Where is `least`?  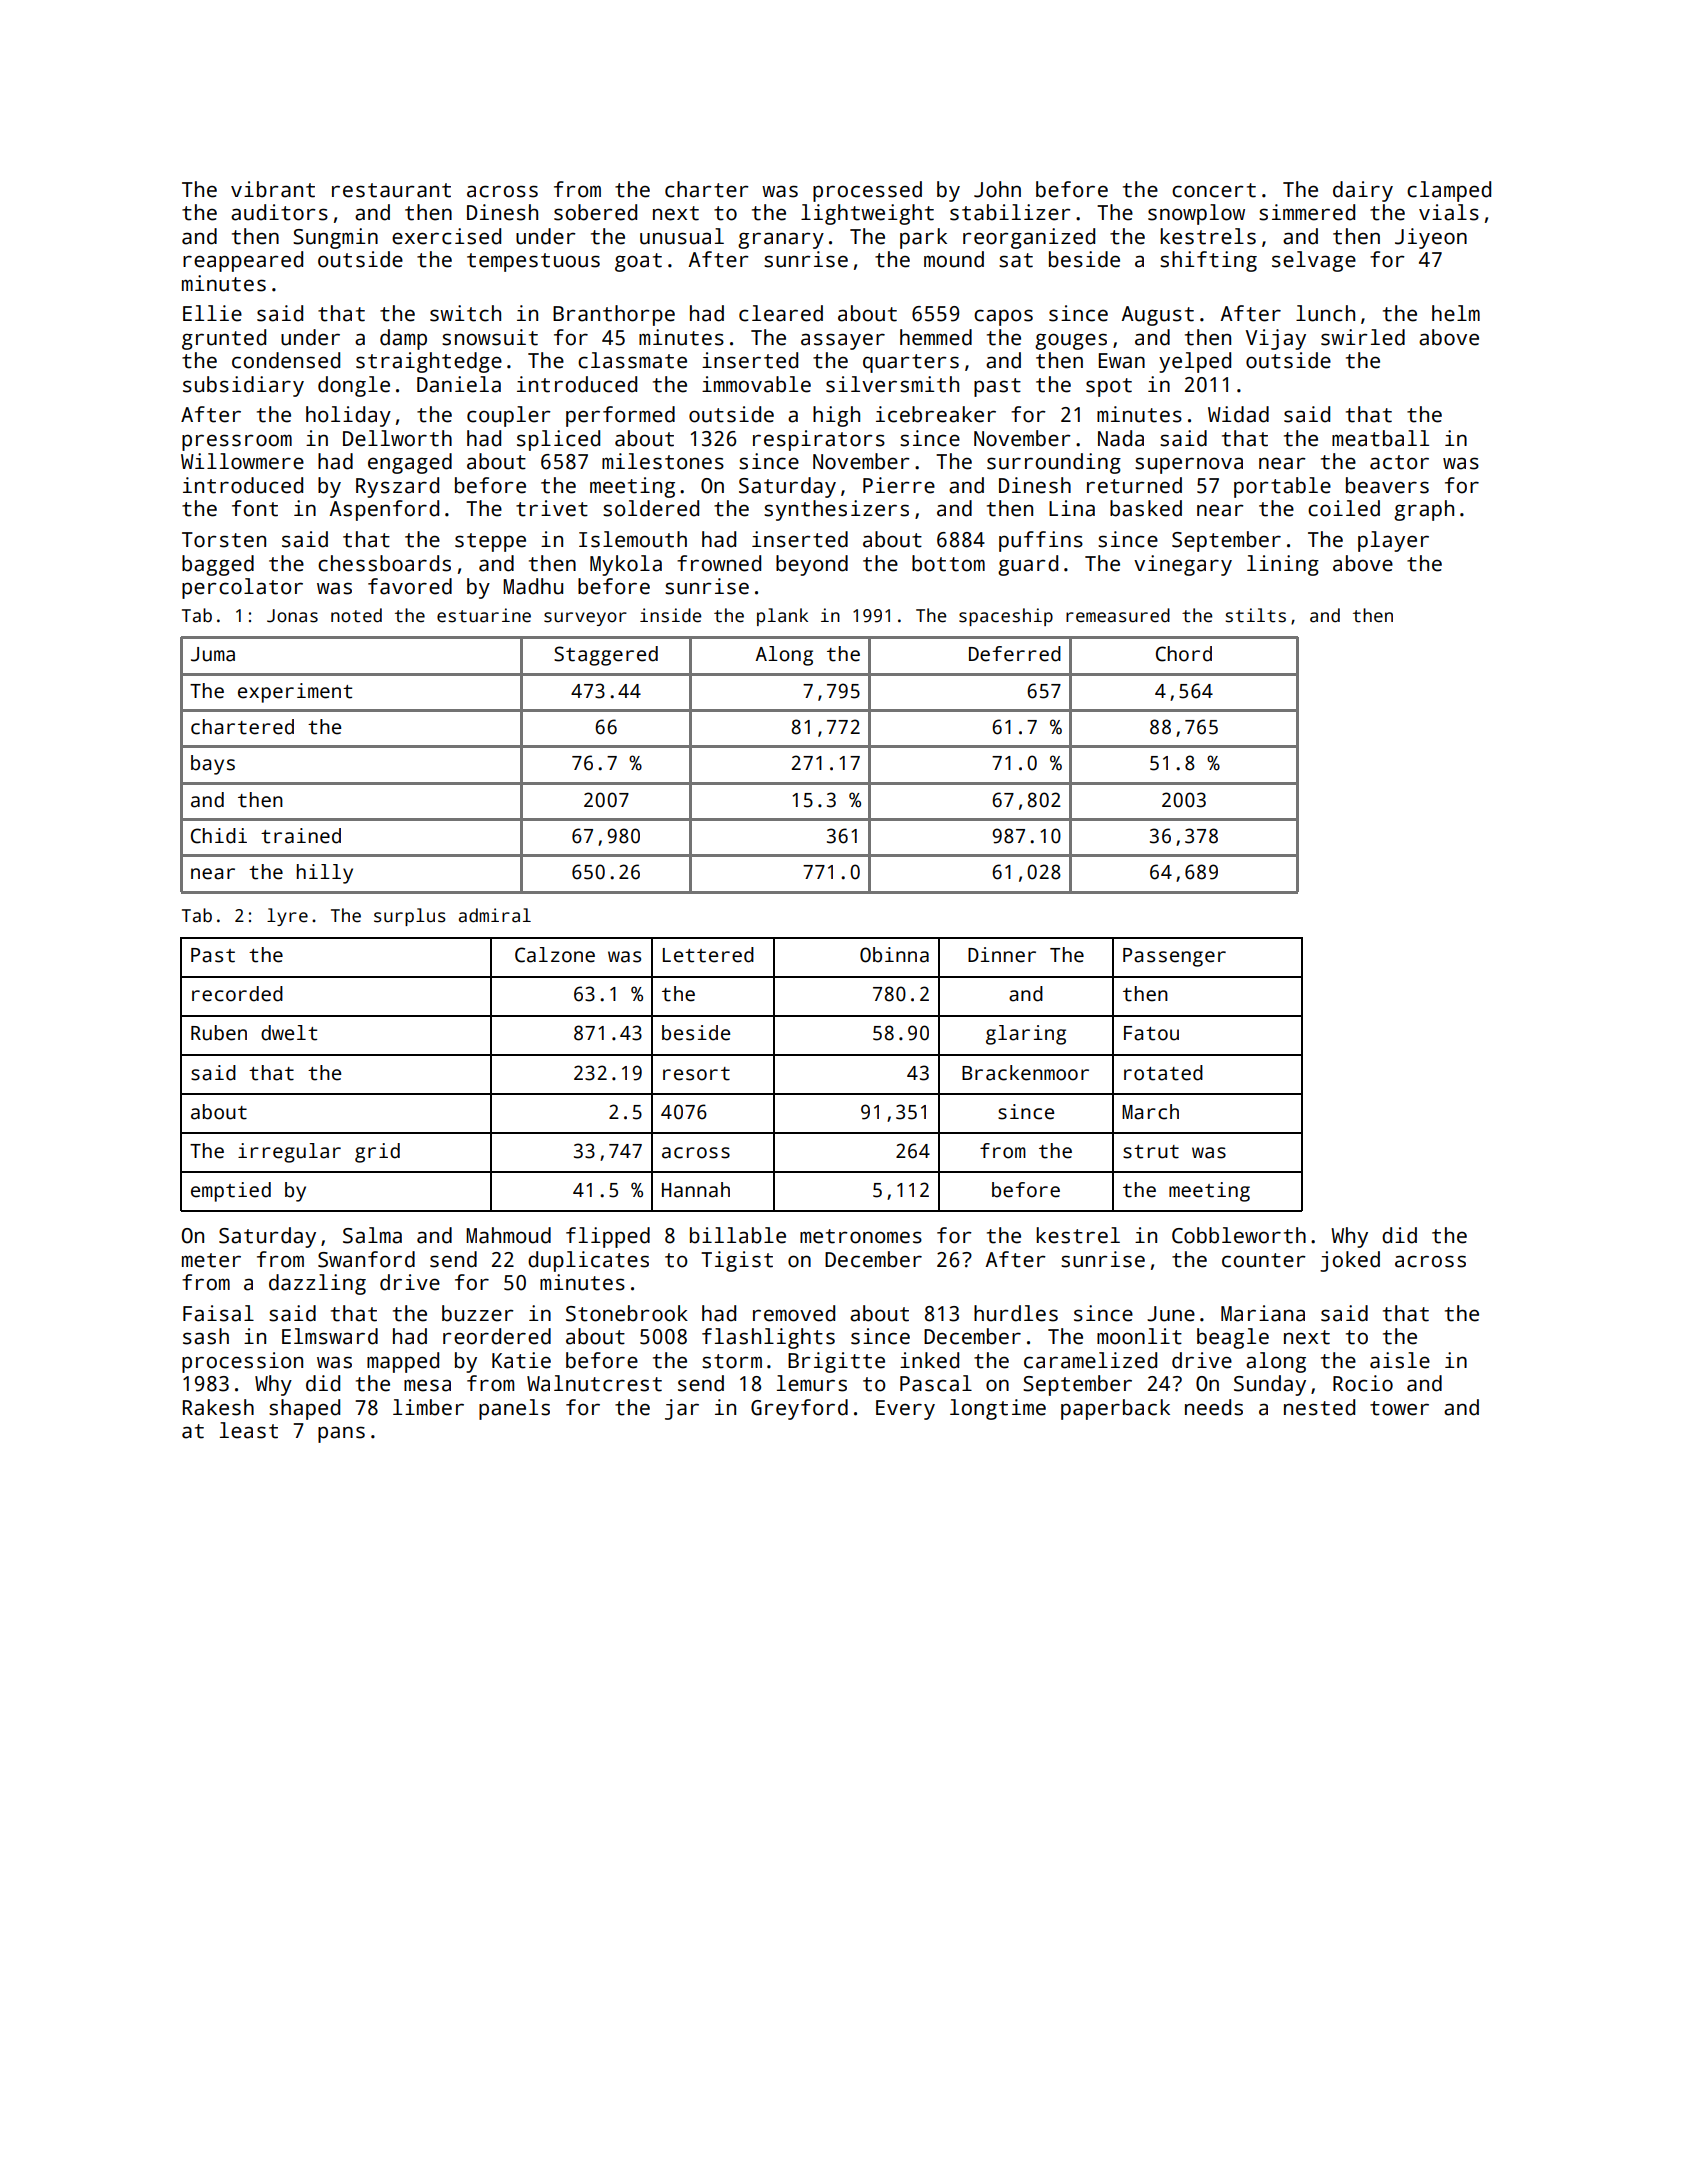
least is located at coordinates (249, 1430).
